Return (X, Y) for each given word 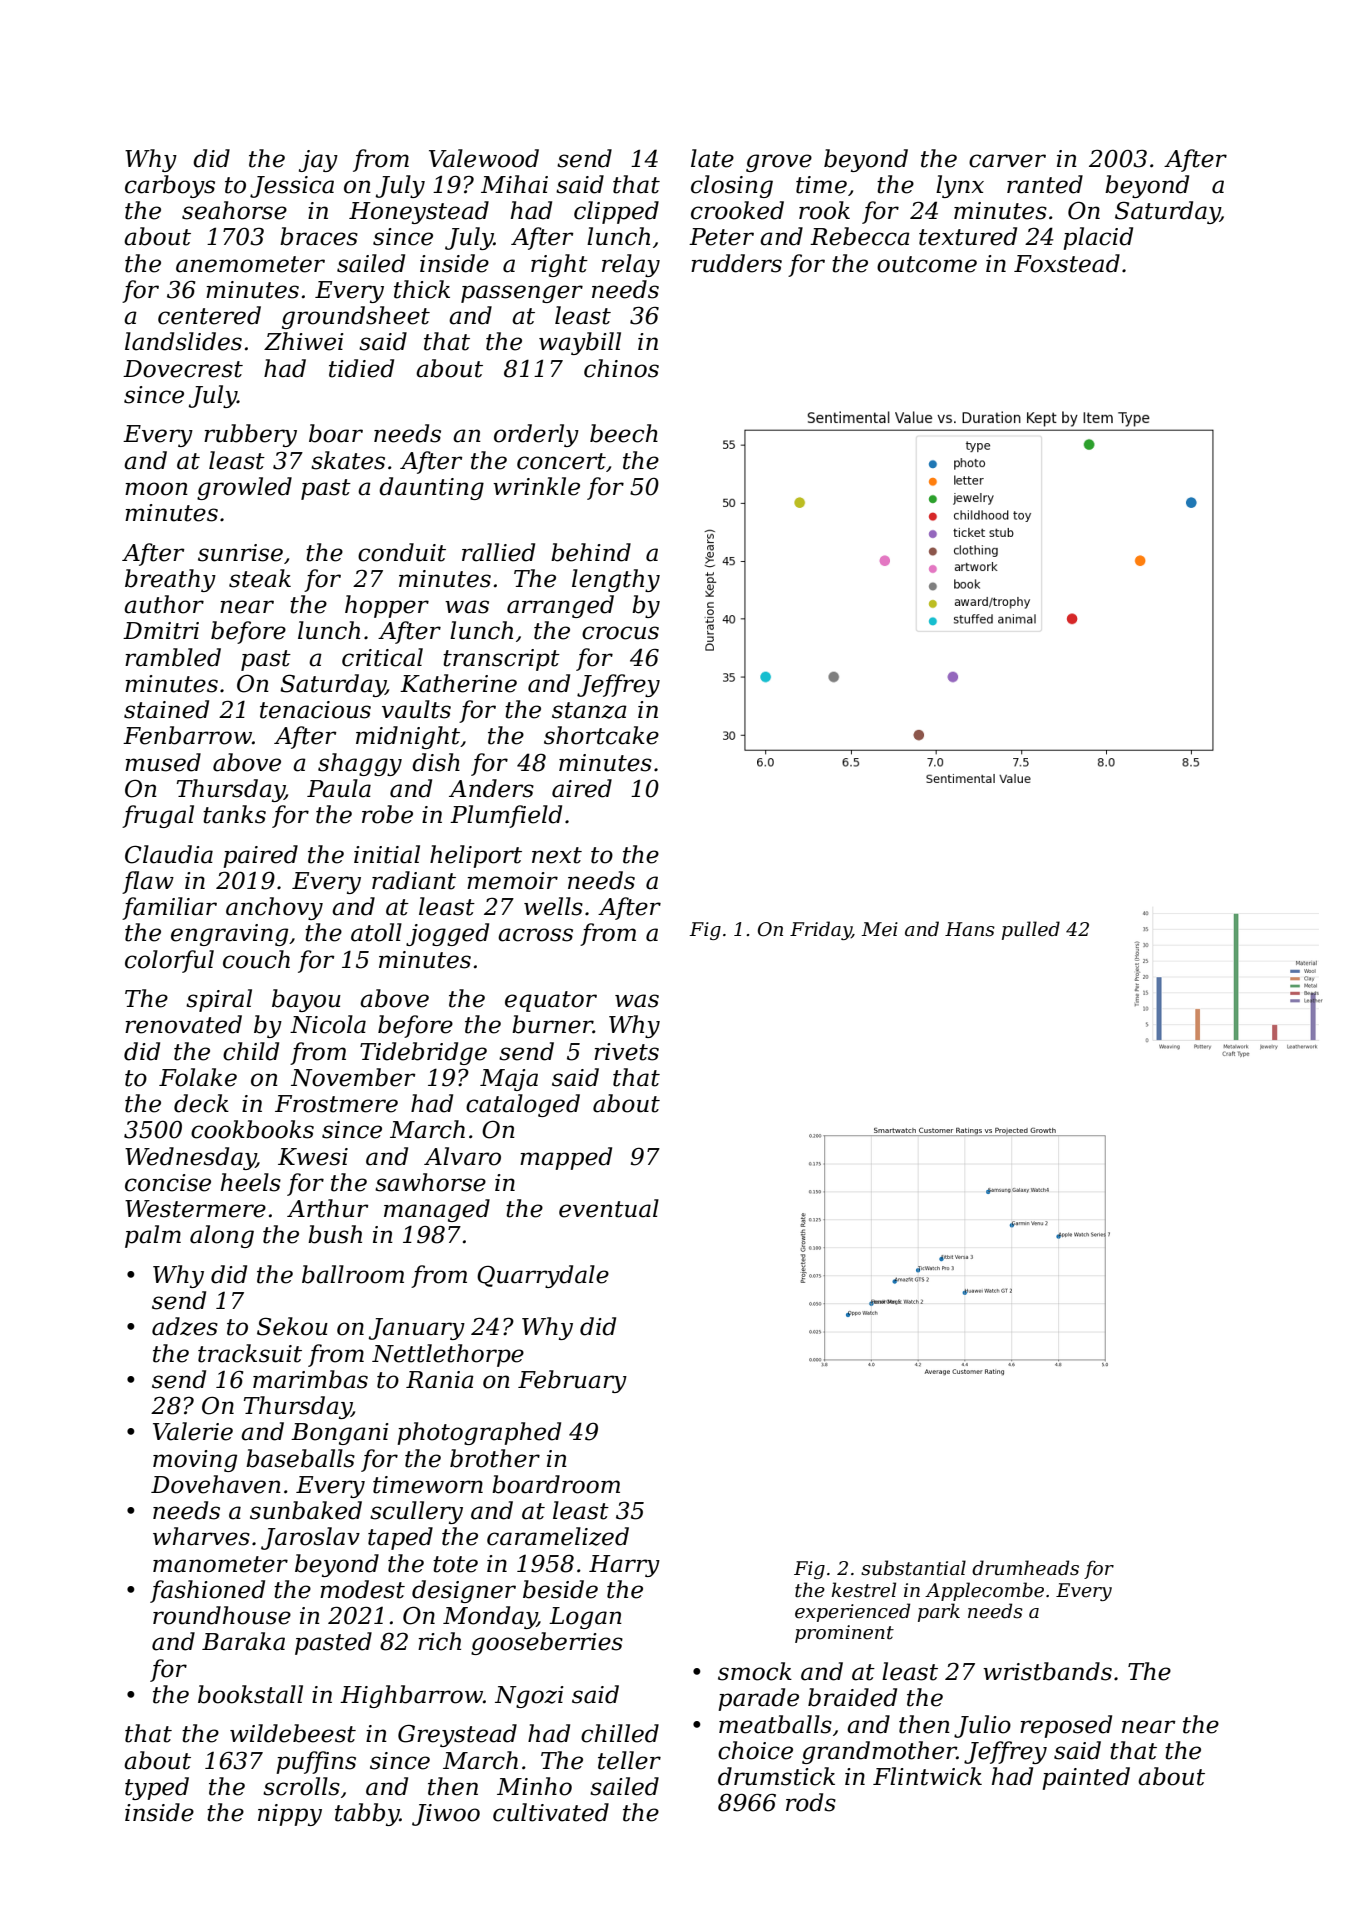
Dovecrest (183, 369)
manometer (220, 1564)
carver (1007, 161)
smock (755, 1671)
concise (168, 1183)
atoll (376, 932)
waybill (580, 343)
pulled (1031, 930)
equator (551, 1001)
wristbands (1047, 1671)
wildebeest (293, 1733)
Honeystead (419, 212)
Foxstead (1067, 263)
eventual (609, 1208)
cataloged (523, 1105)
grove (779, 163)
